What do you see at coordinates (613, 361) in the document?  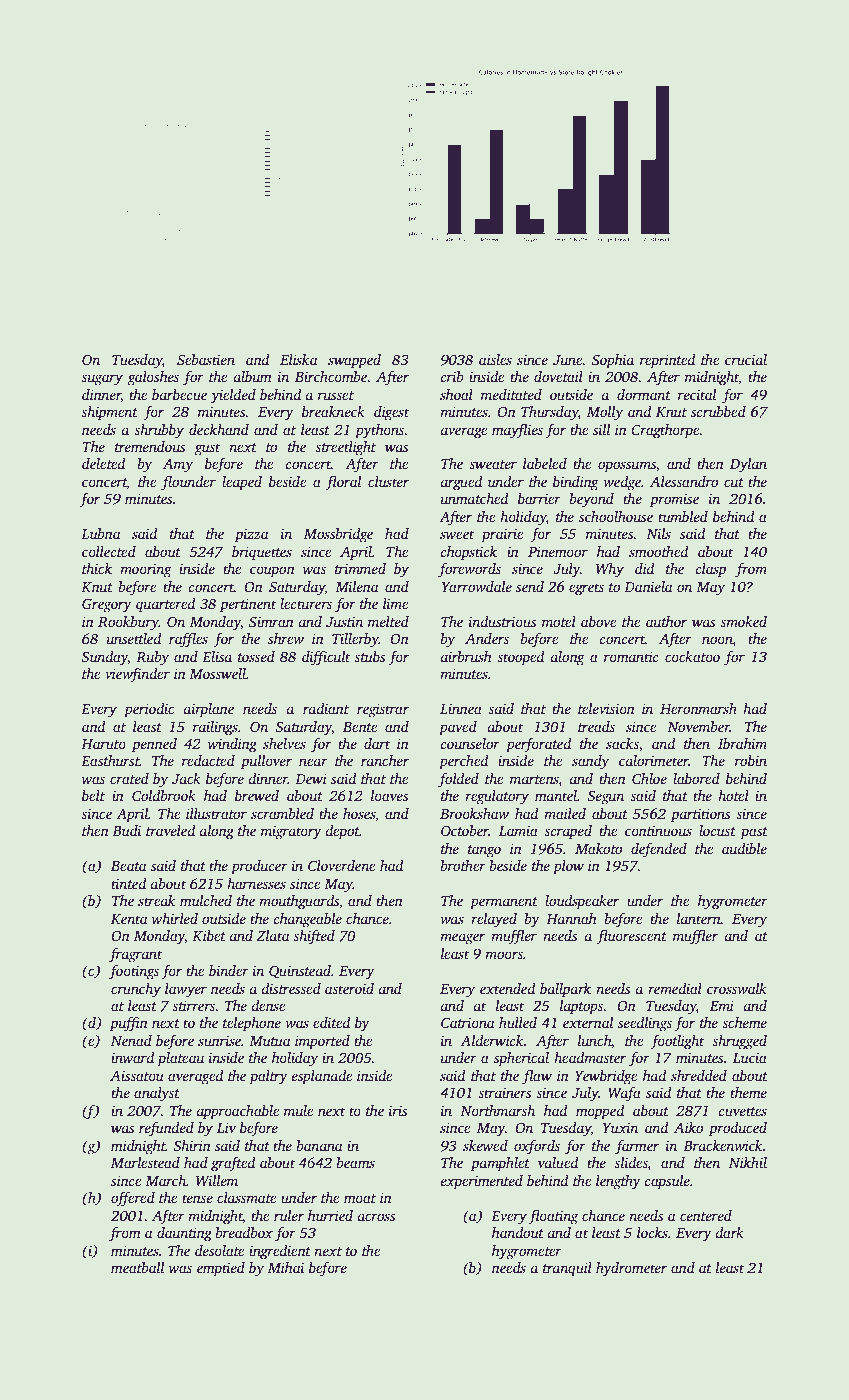 I see `Sophia` at bounding box center [613, 361].
